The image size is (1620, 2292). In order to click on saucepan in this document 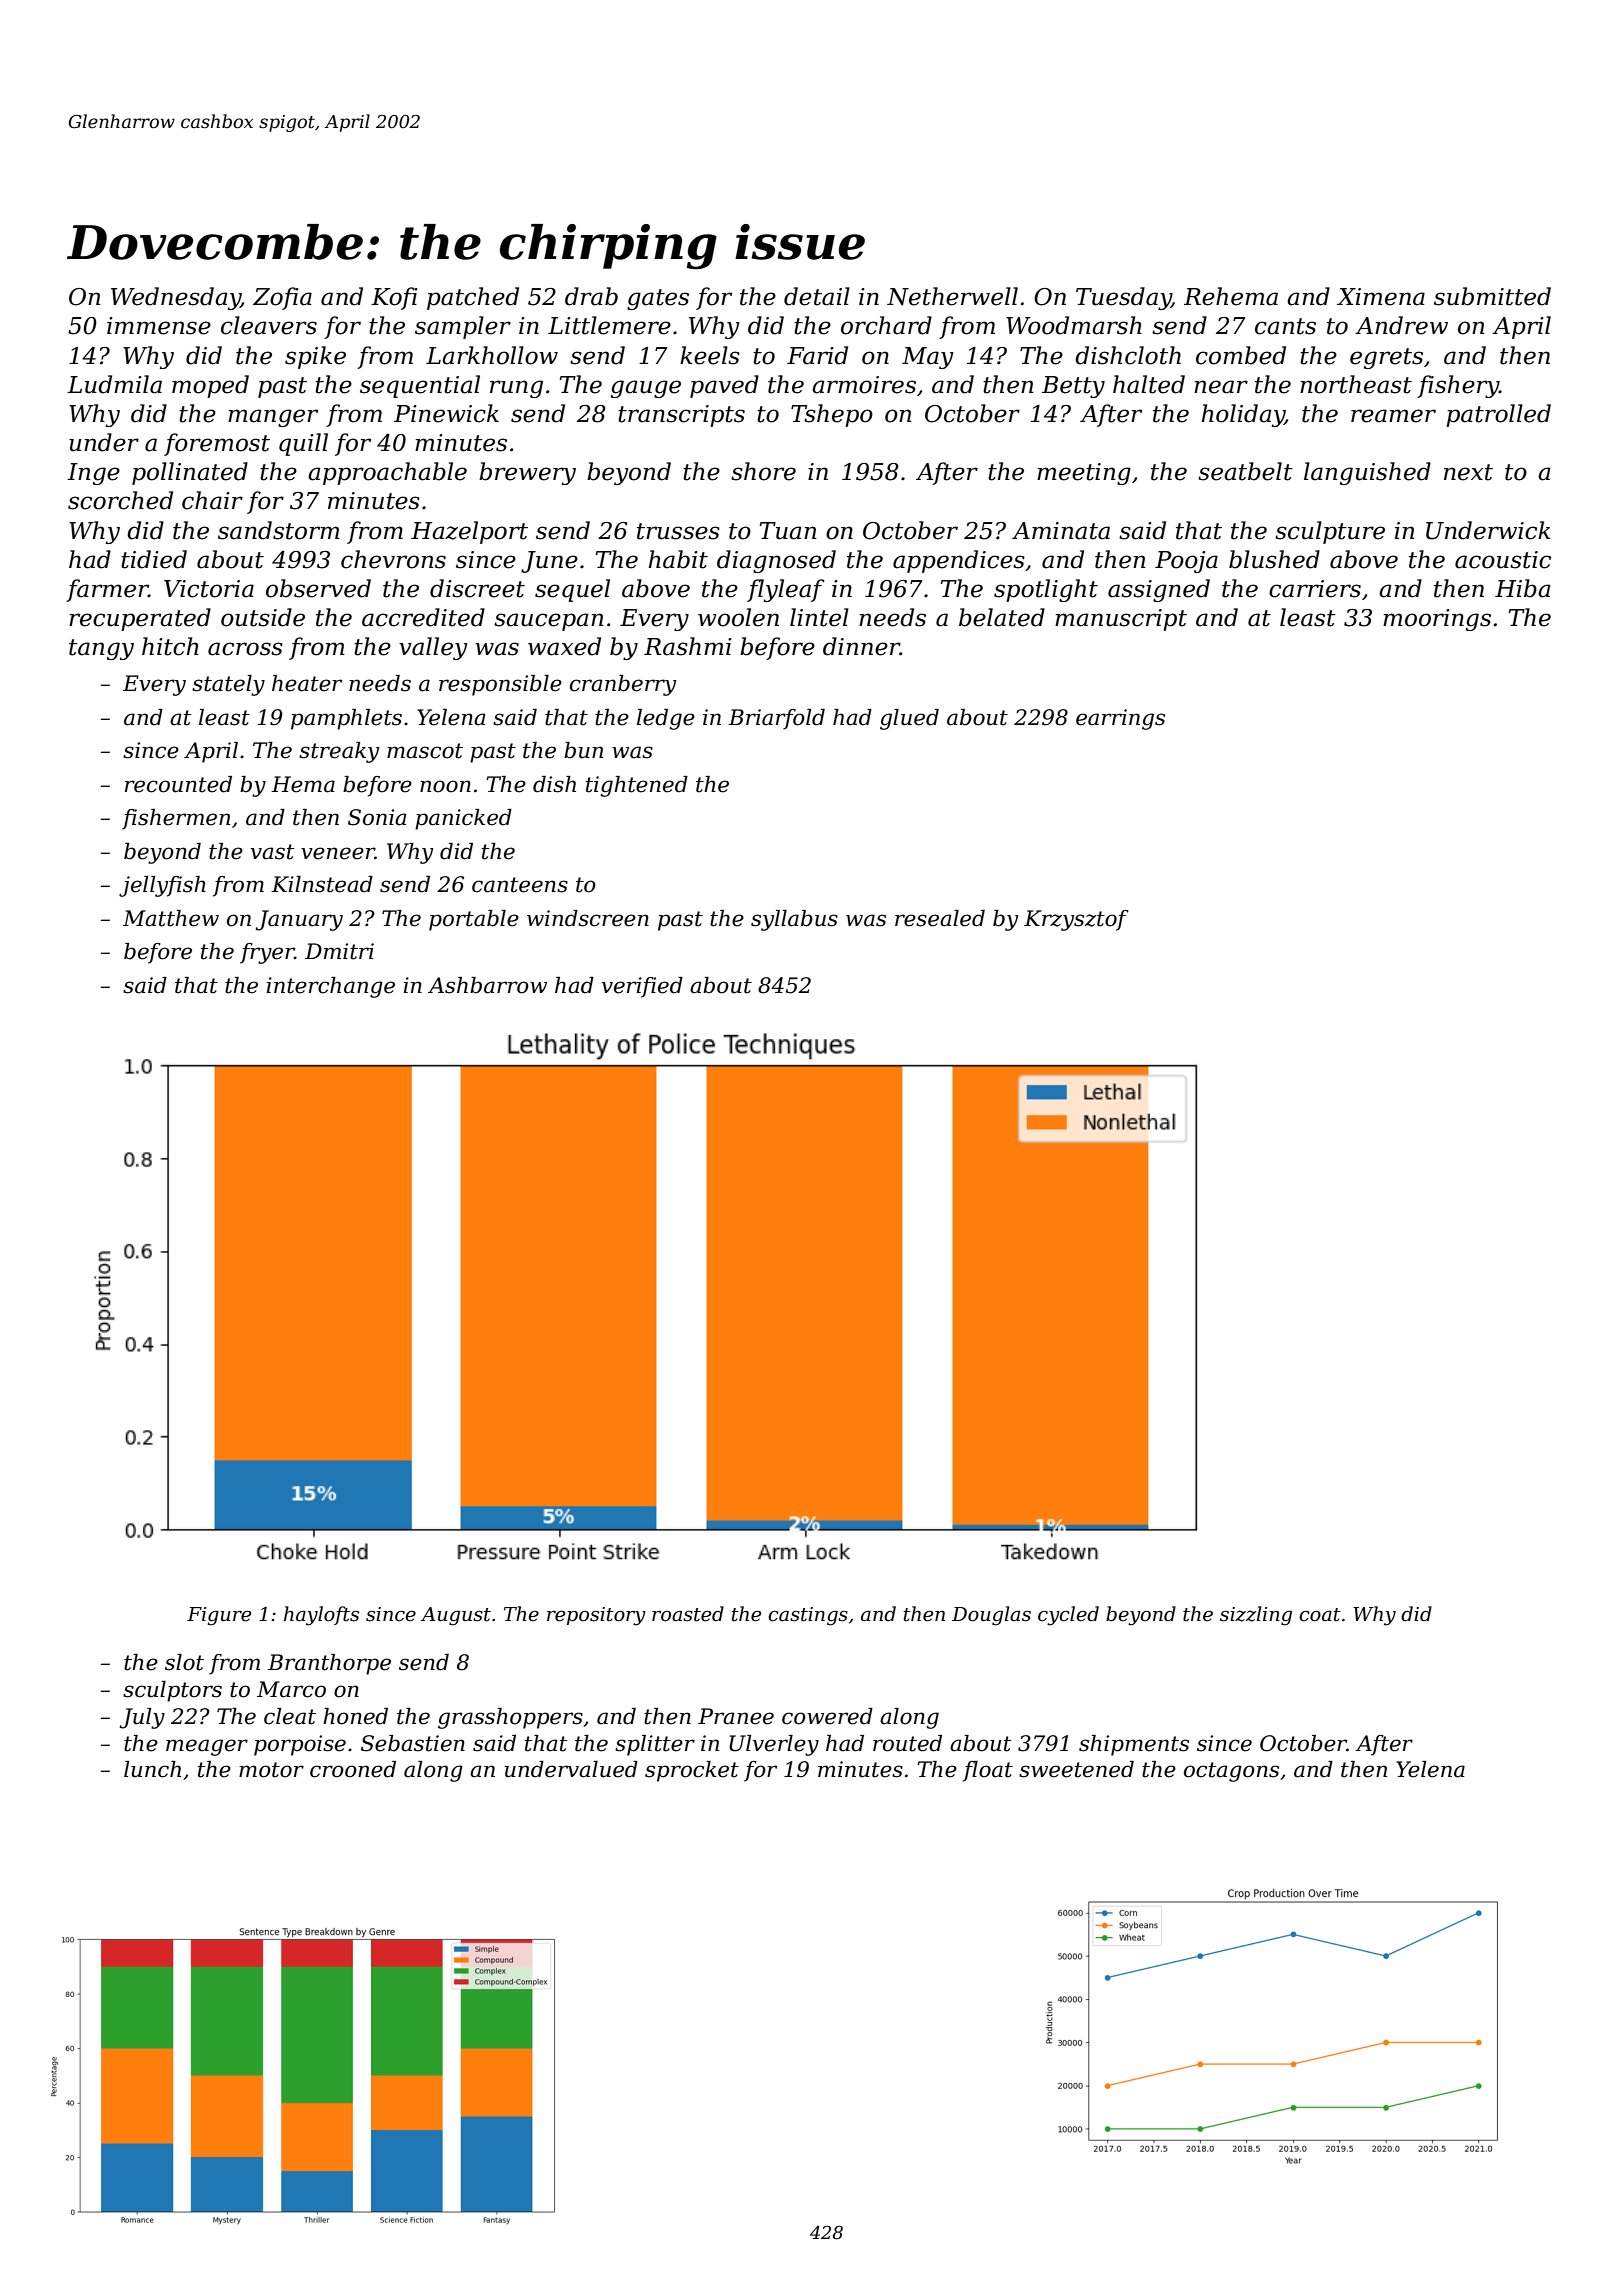, I will do `click(549, 622)`.
